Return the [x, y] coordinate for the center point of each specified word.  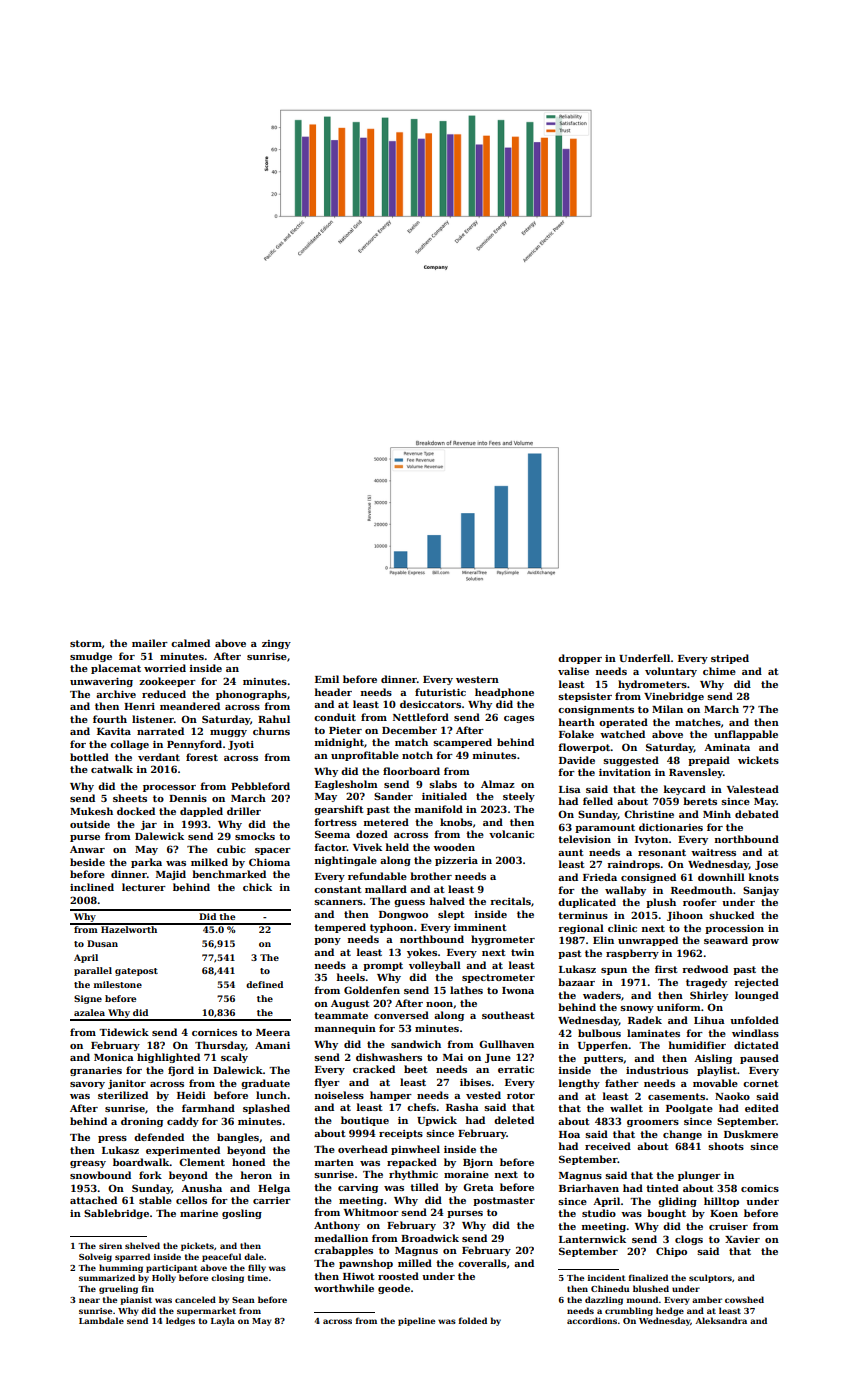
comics [760, 1188]
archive [116, 694]
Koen [724, 1213]
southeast [508, 1015]
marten [334, 1162]
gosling [242, 1214]
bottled [89, 757]
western [477, 679]
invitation [625, 772]
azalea [89, 1012]
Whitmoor [371, 1212]
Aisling [713, 1059]
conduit [335, 717]
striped [730, 659]
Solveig [95, 1257]
